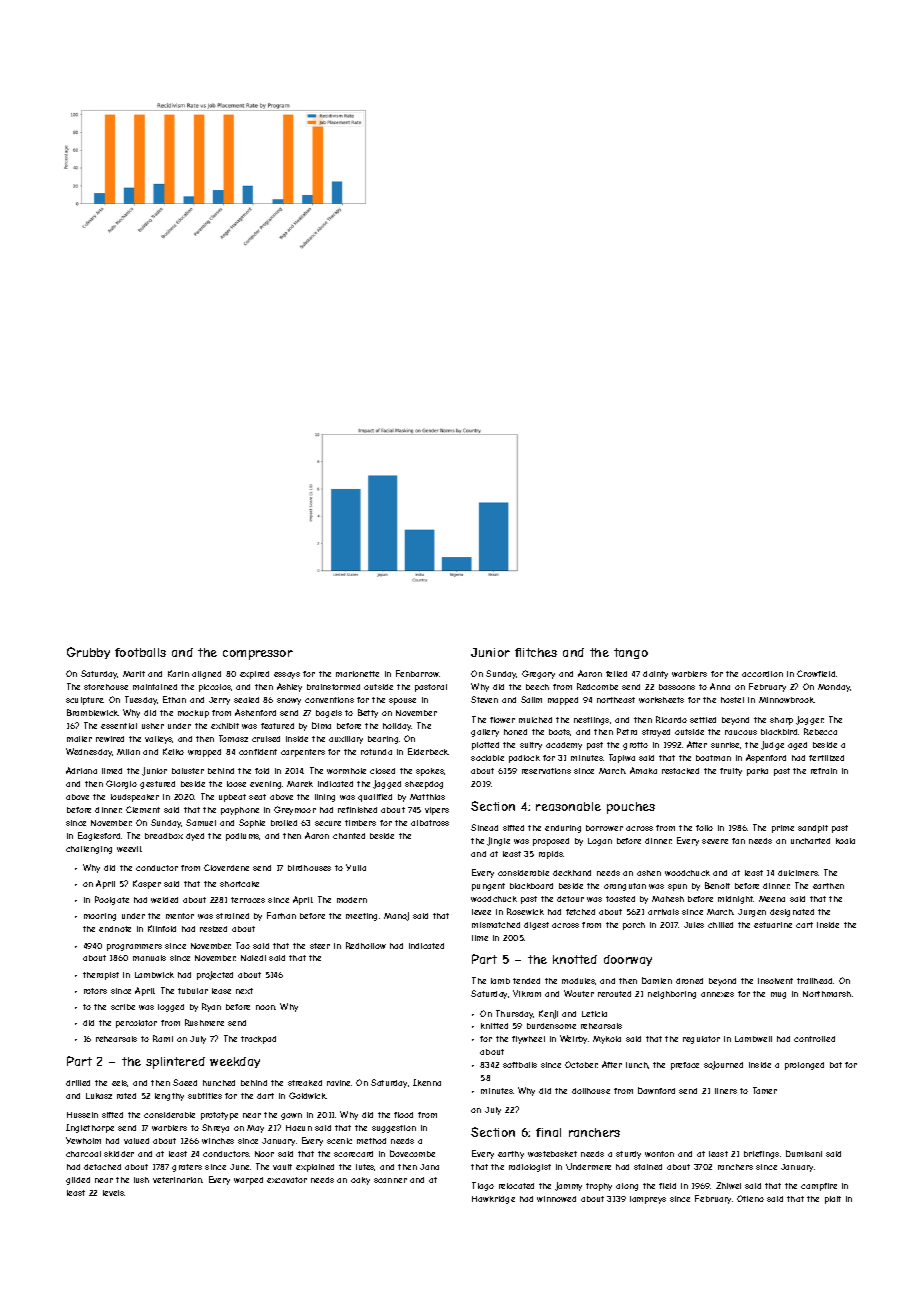 The width and height of the page is (924, 1308). I want to click on Kasper, so click(147, 884).
